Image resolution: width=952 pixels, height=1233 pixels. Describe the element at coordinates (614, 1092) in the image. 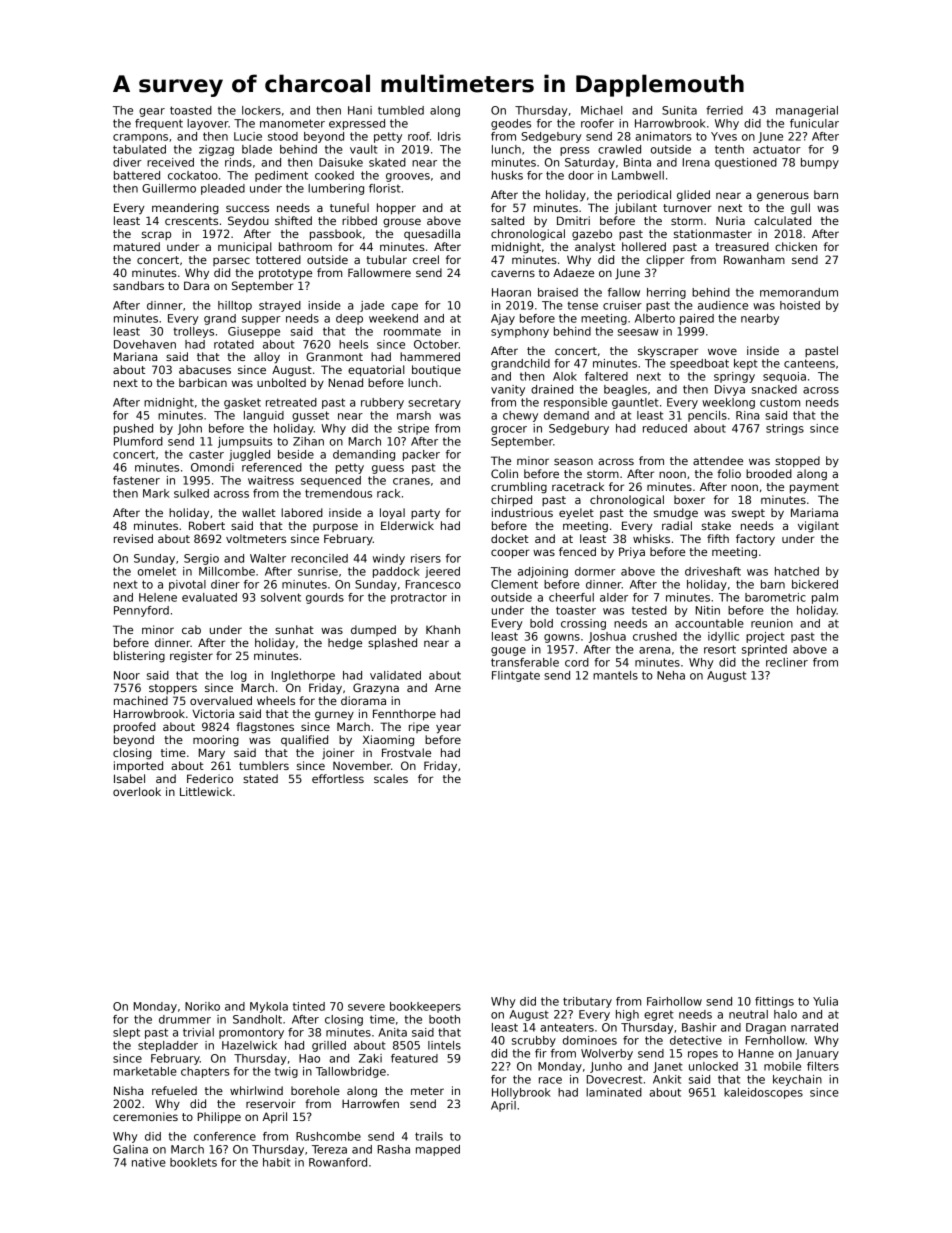

I see `laminated` at that location.
